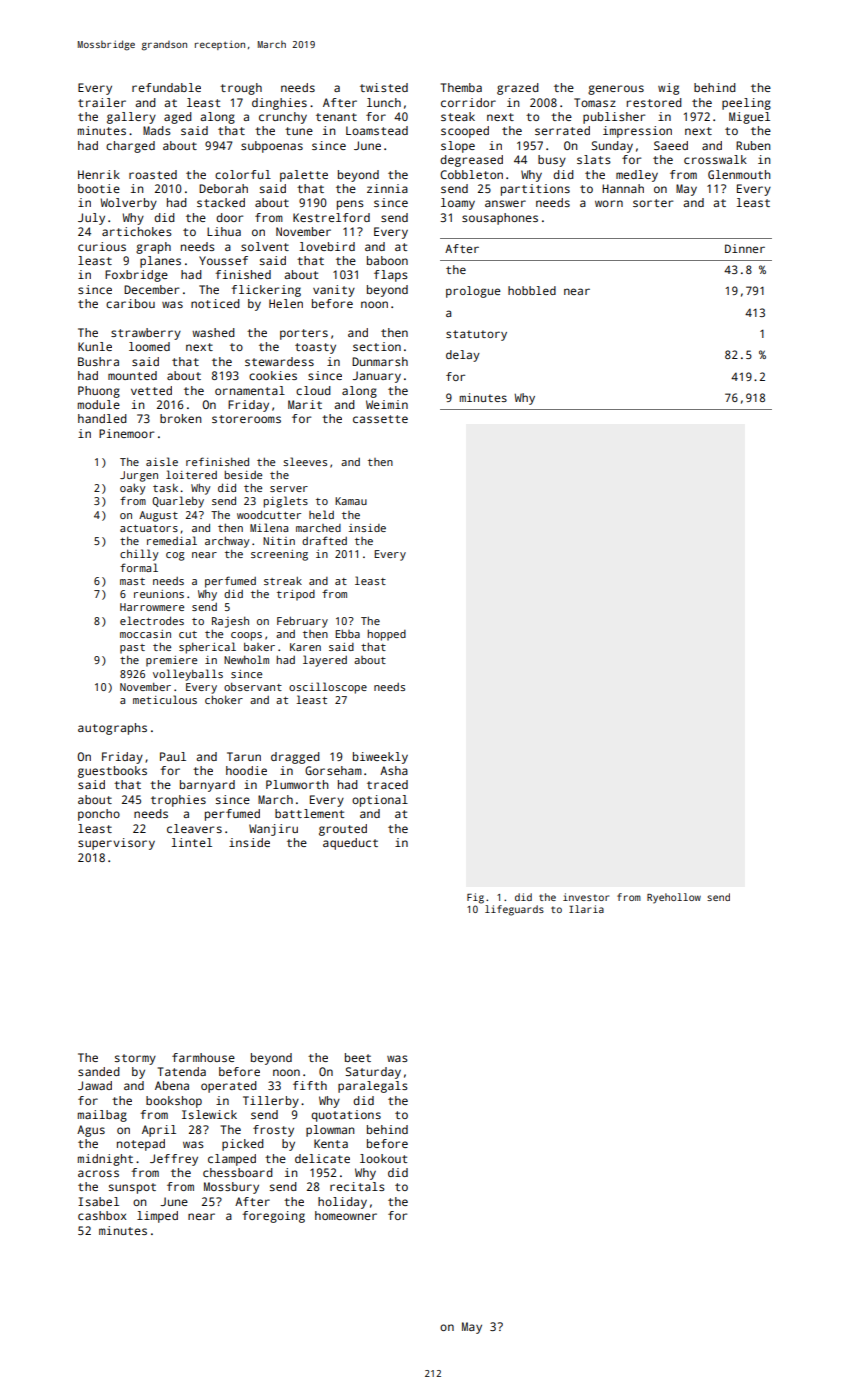  Describe the element at coordinates (745, 248) in the document. I see `Dinner` at that location.
